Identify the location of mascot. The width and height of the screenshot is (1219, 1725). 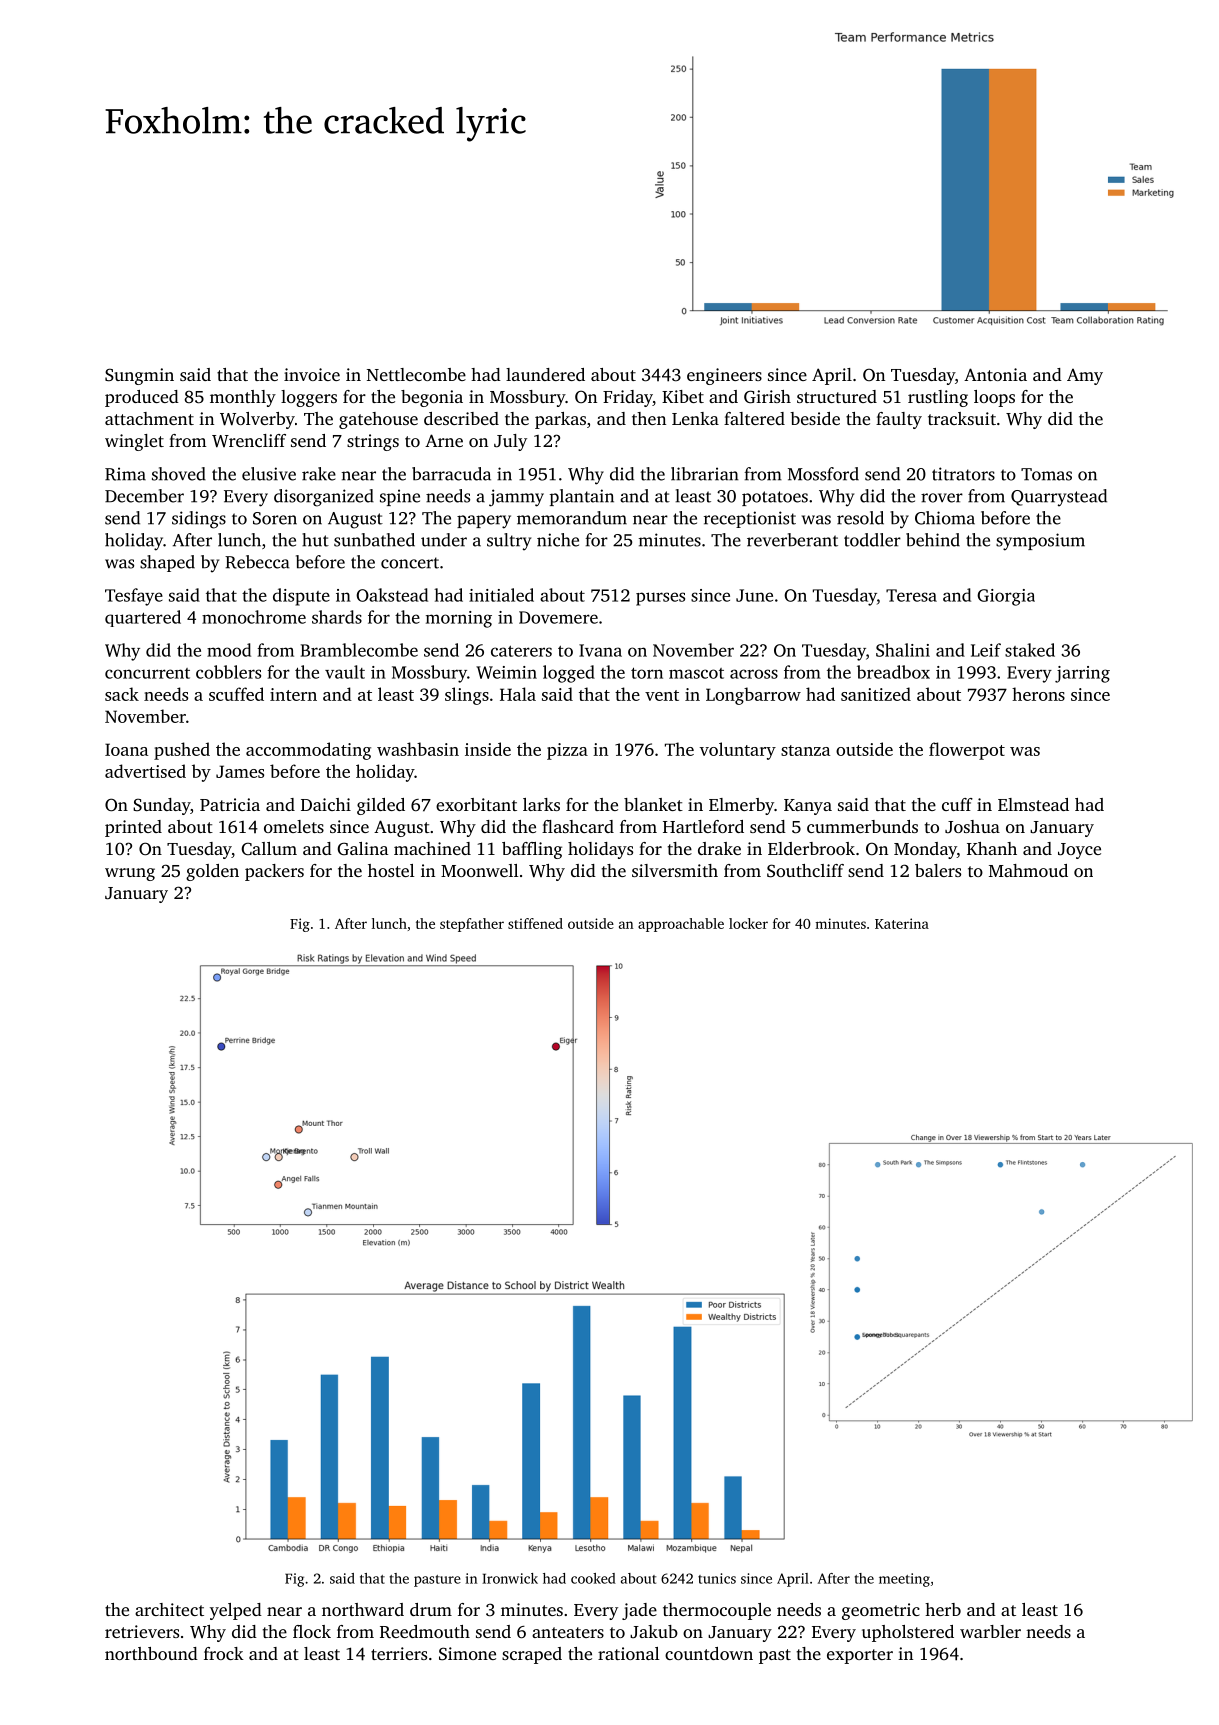
(696, 673).
